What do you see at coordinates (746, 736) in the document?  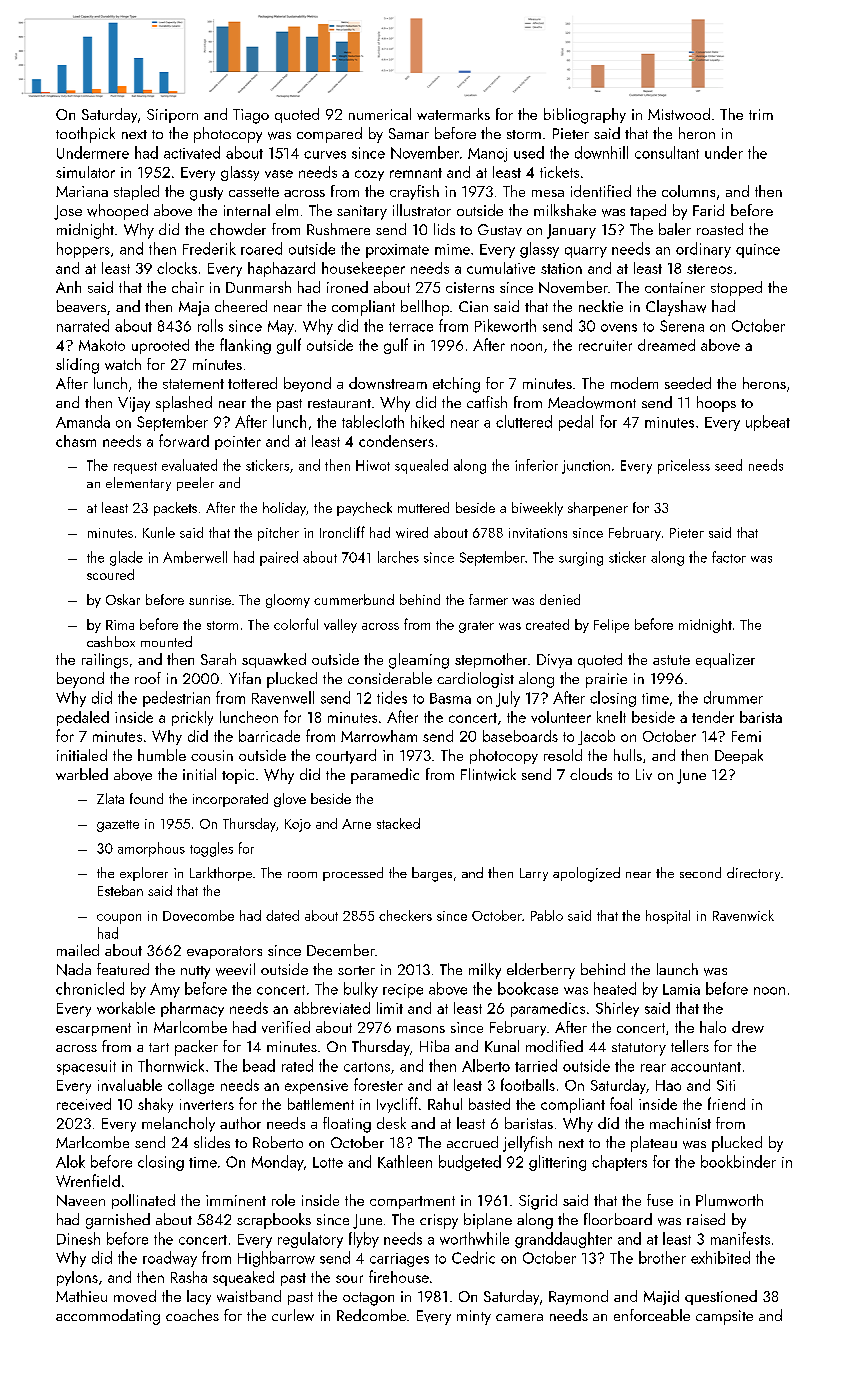 I see `Femi` at bounding box center [746, 736].
